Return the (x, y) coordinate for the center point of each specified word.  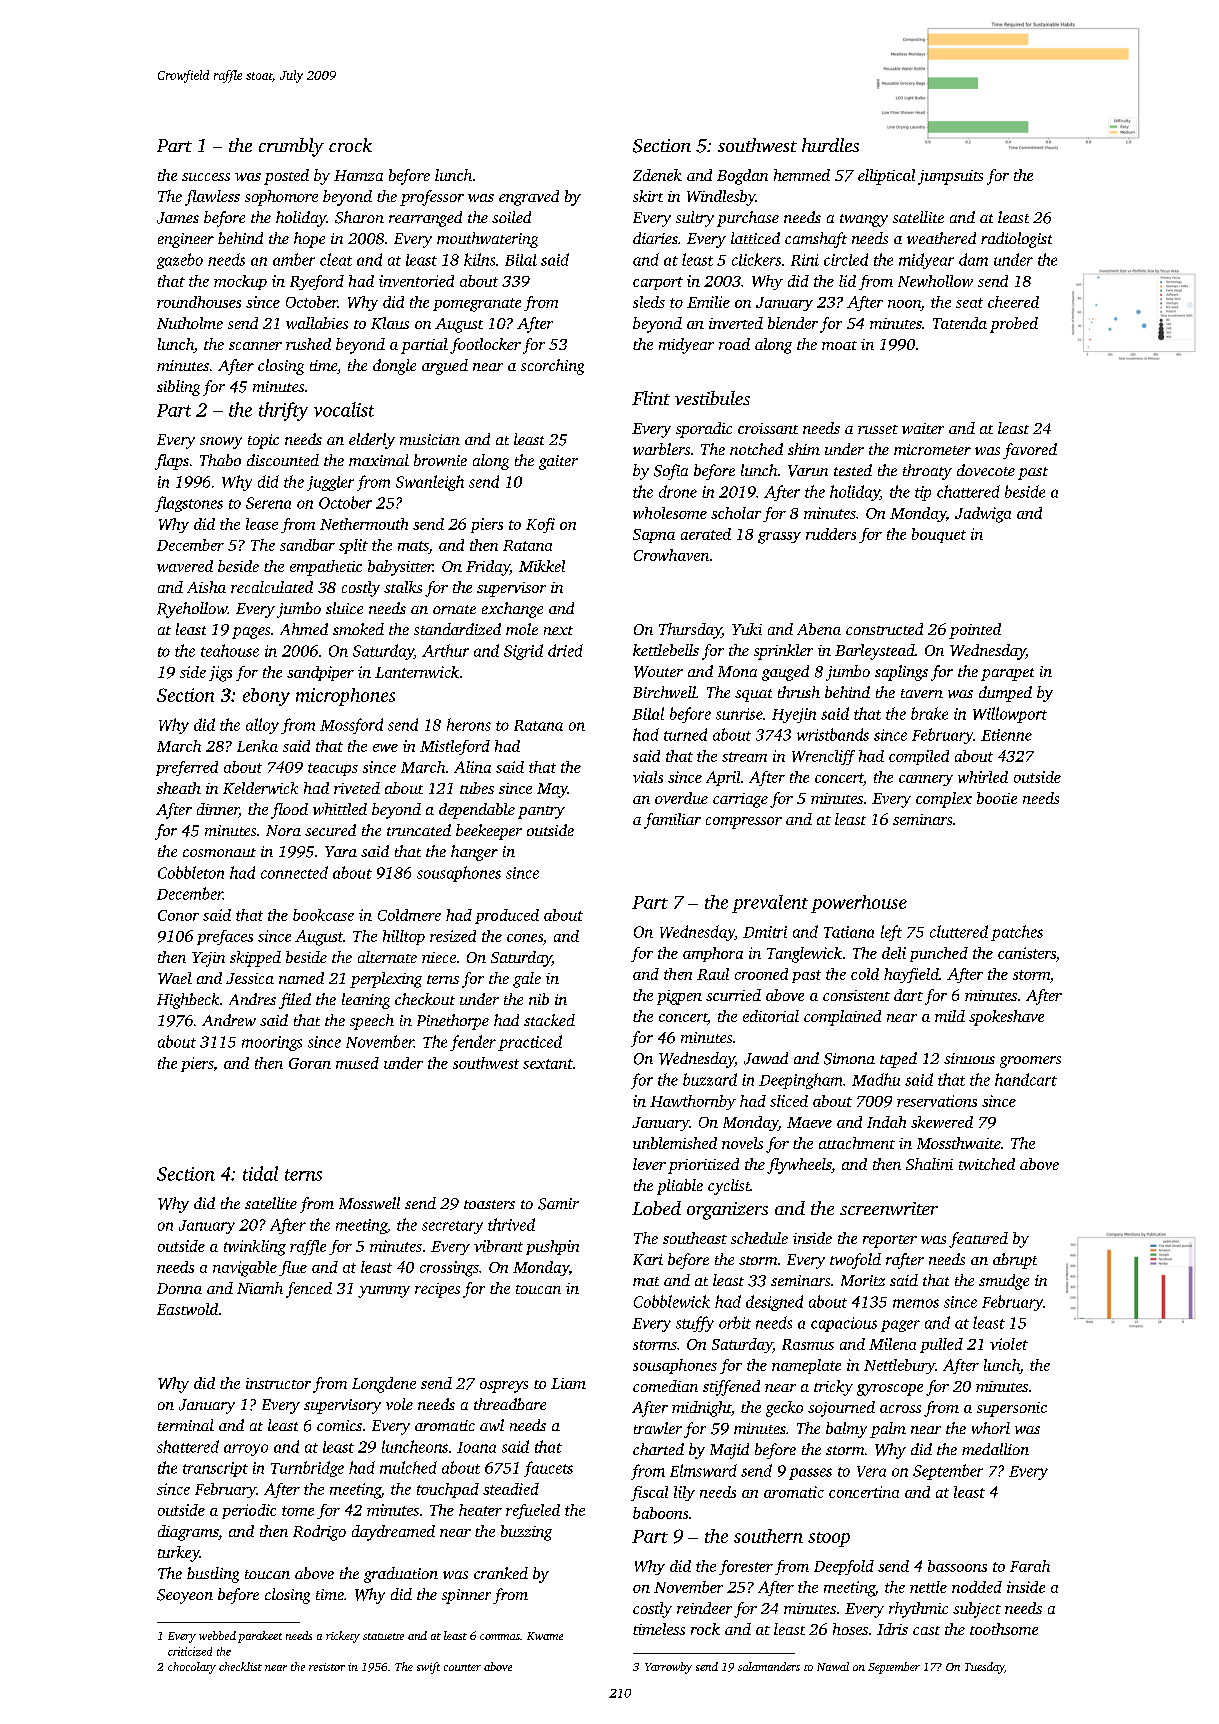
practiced (530, 1043)
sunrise (739, 714)
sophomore (281, 198)
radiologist (1016, 240)
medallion (995, 1449)
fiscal (649, 1493)
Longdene (384, 1385)
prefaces (225, 937)
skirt (648, 196)
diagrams (188, 1533)
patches (1017, 933)
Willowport (1010, 715)
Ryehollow (192, 610)
